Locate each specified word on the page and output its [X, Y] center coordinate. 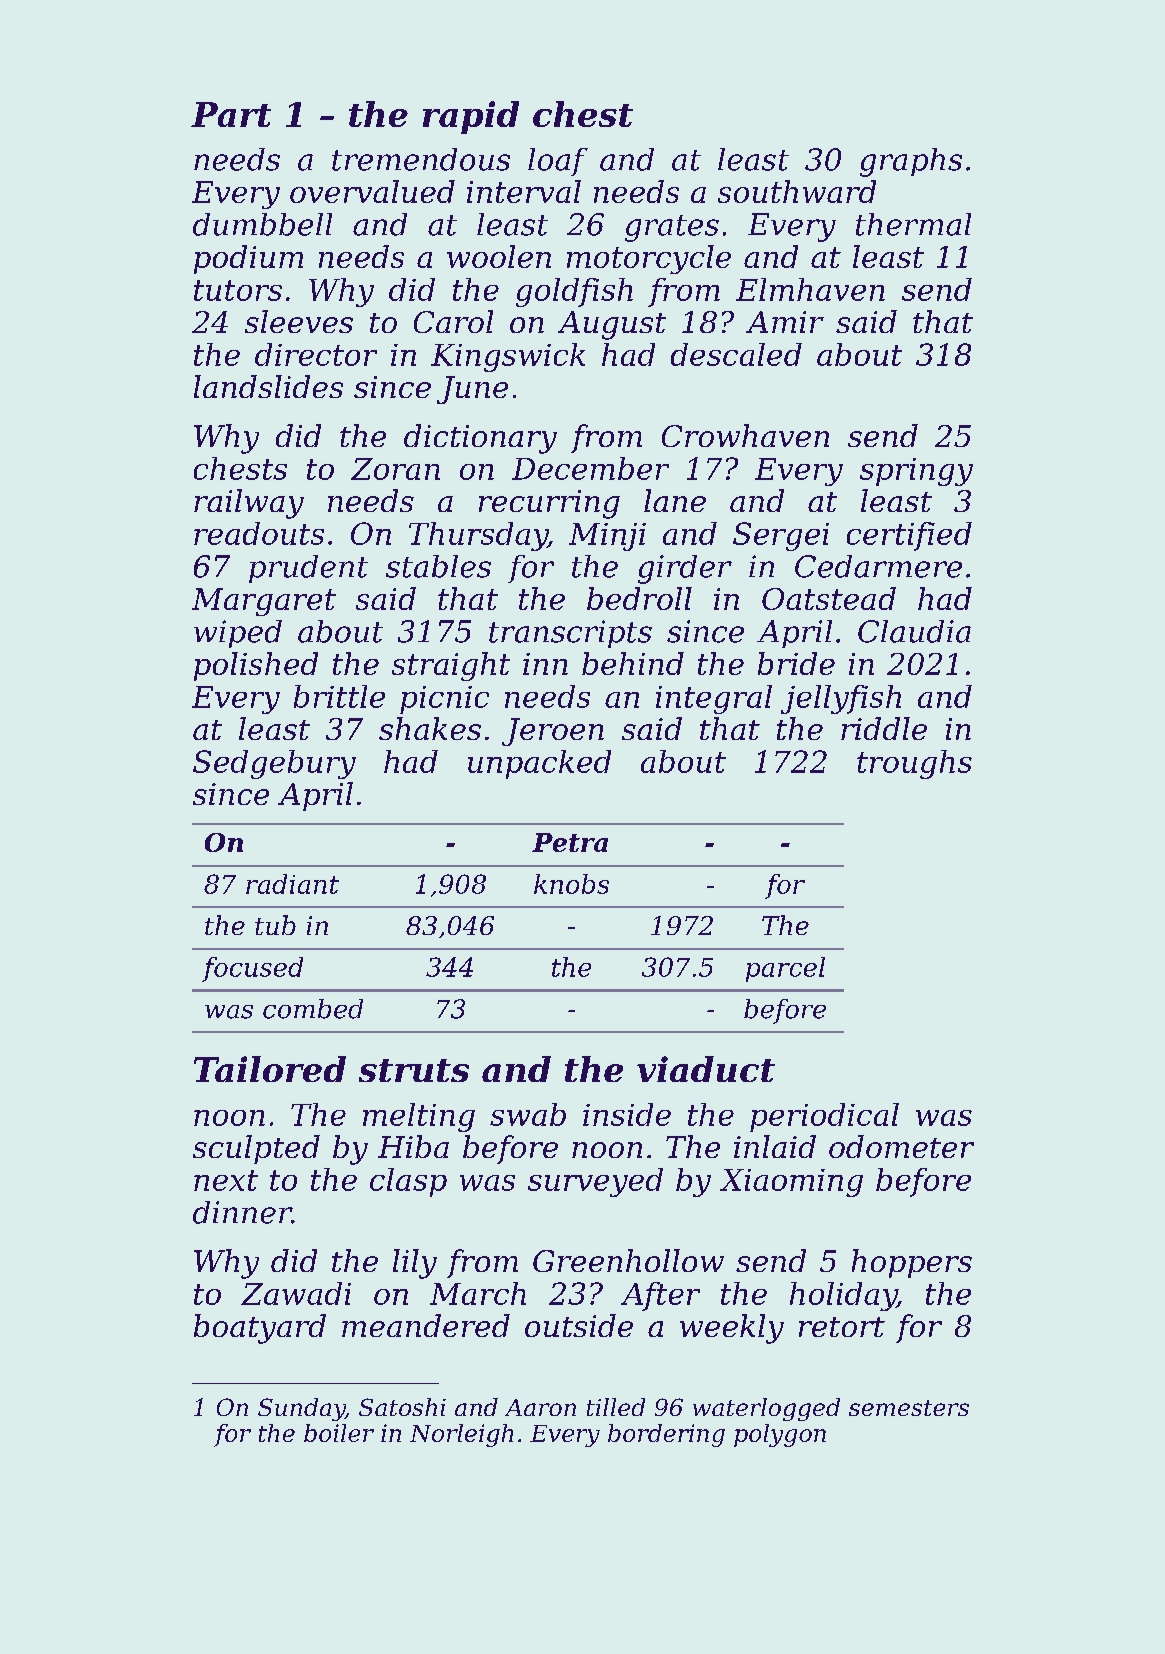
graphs [911, 162]
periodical [824, 1117]
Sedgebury [274, 764]
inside [627, 1114]
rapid [471, 117]
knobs [571, 884]
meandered [426, 1325]
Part [231, 114]
